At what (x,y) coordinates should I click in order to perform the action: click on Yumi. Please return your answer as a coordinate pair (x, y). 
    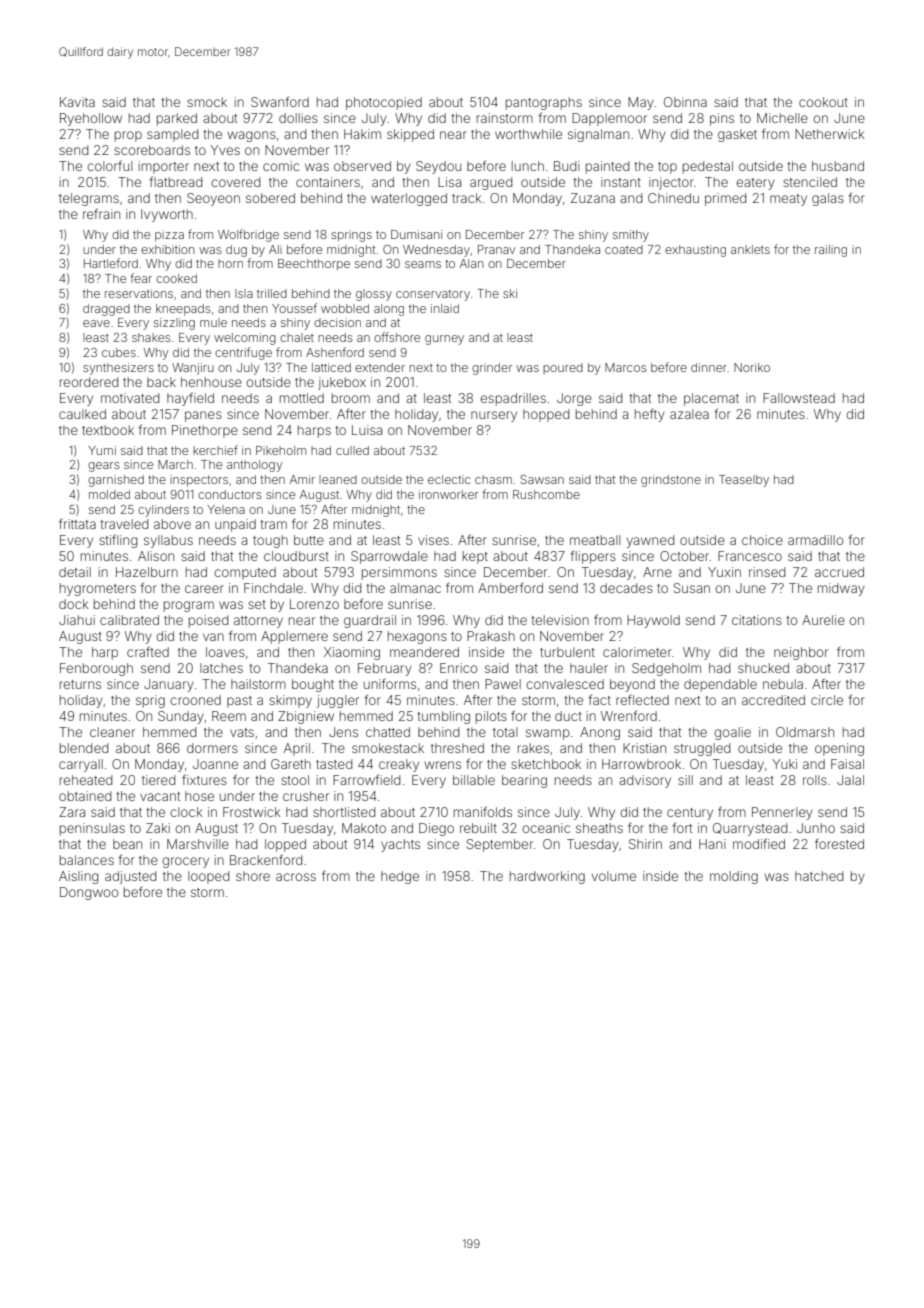
    Looking at the image, I should click on (102, 450).
